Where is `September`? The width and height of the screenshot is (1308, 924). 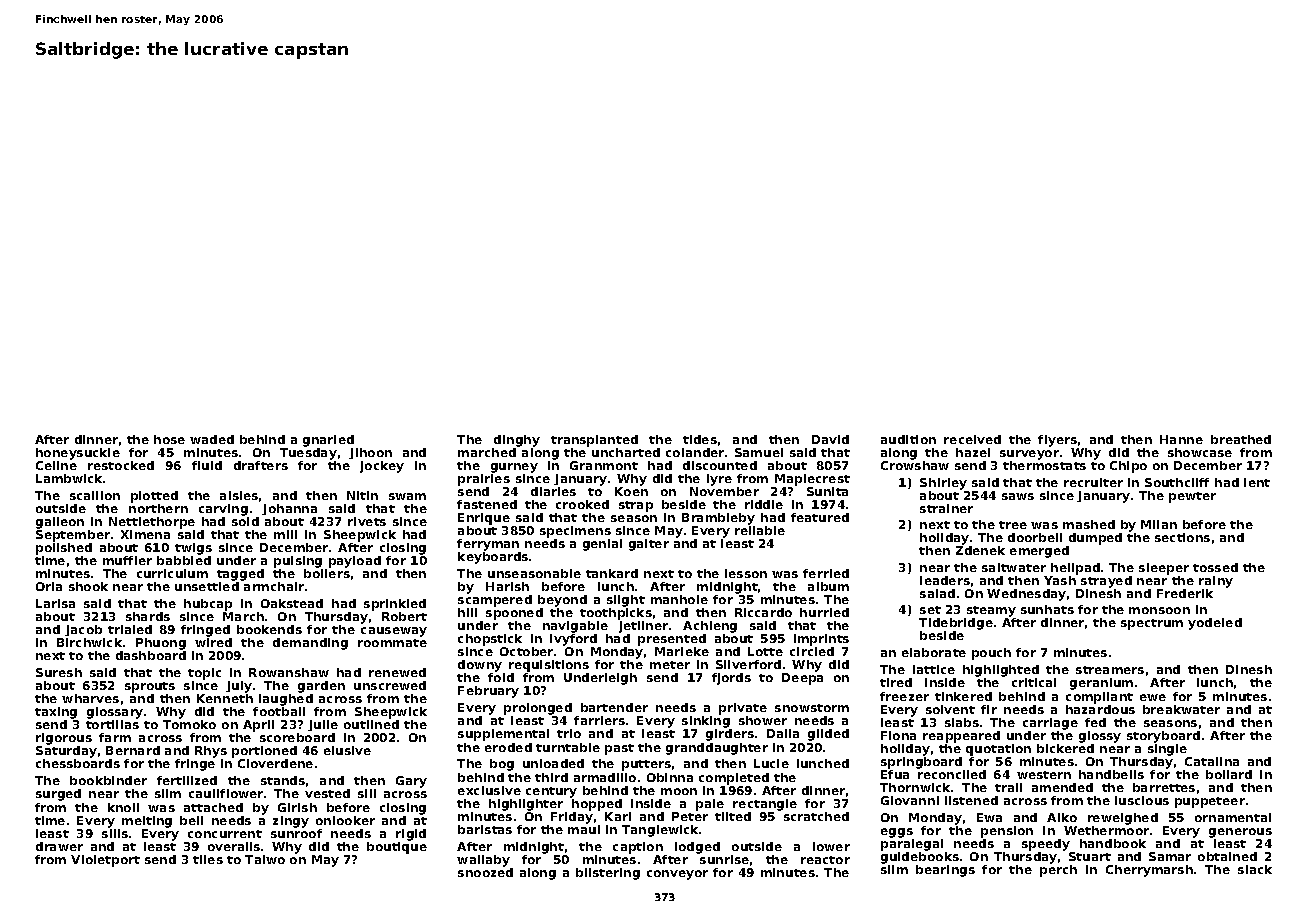 September is located at coordinates (73, 536).
